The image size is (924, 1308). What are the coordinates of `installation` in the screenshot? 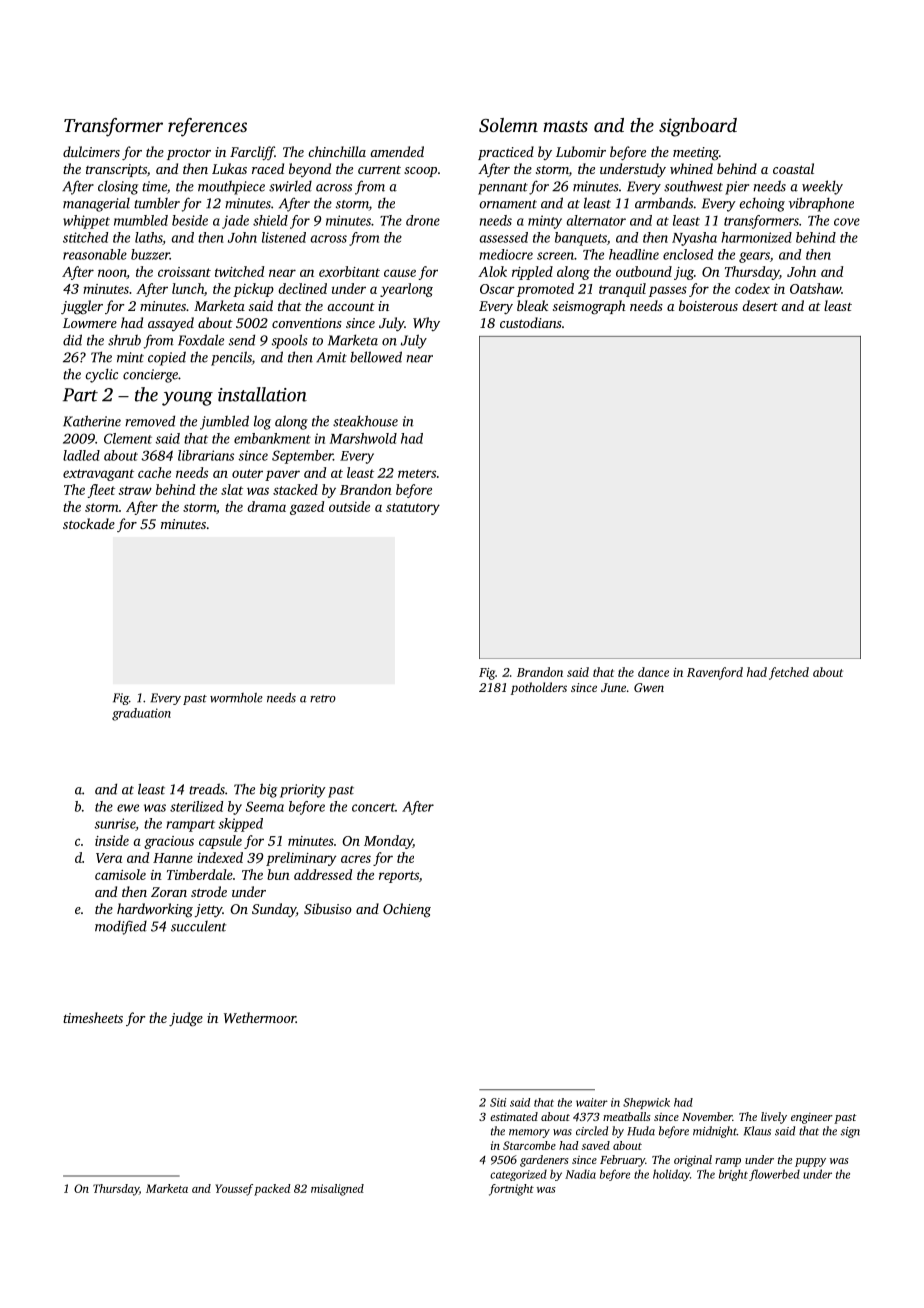 It's located at (262, 394).
